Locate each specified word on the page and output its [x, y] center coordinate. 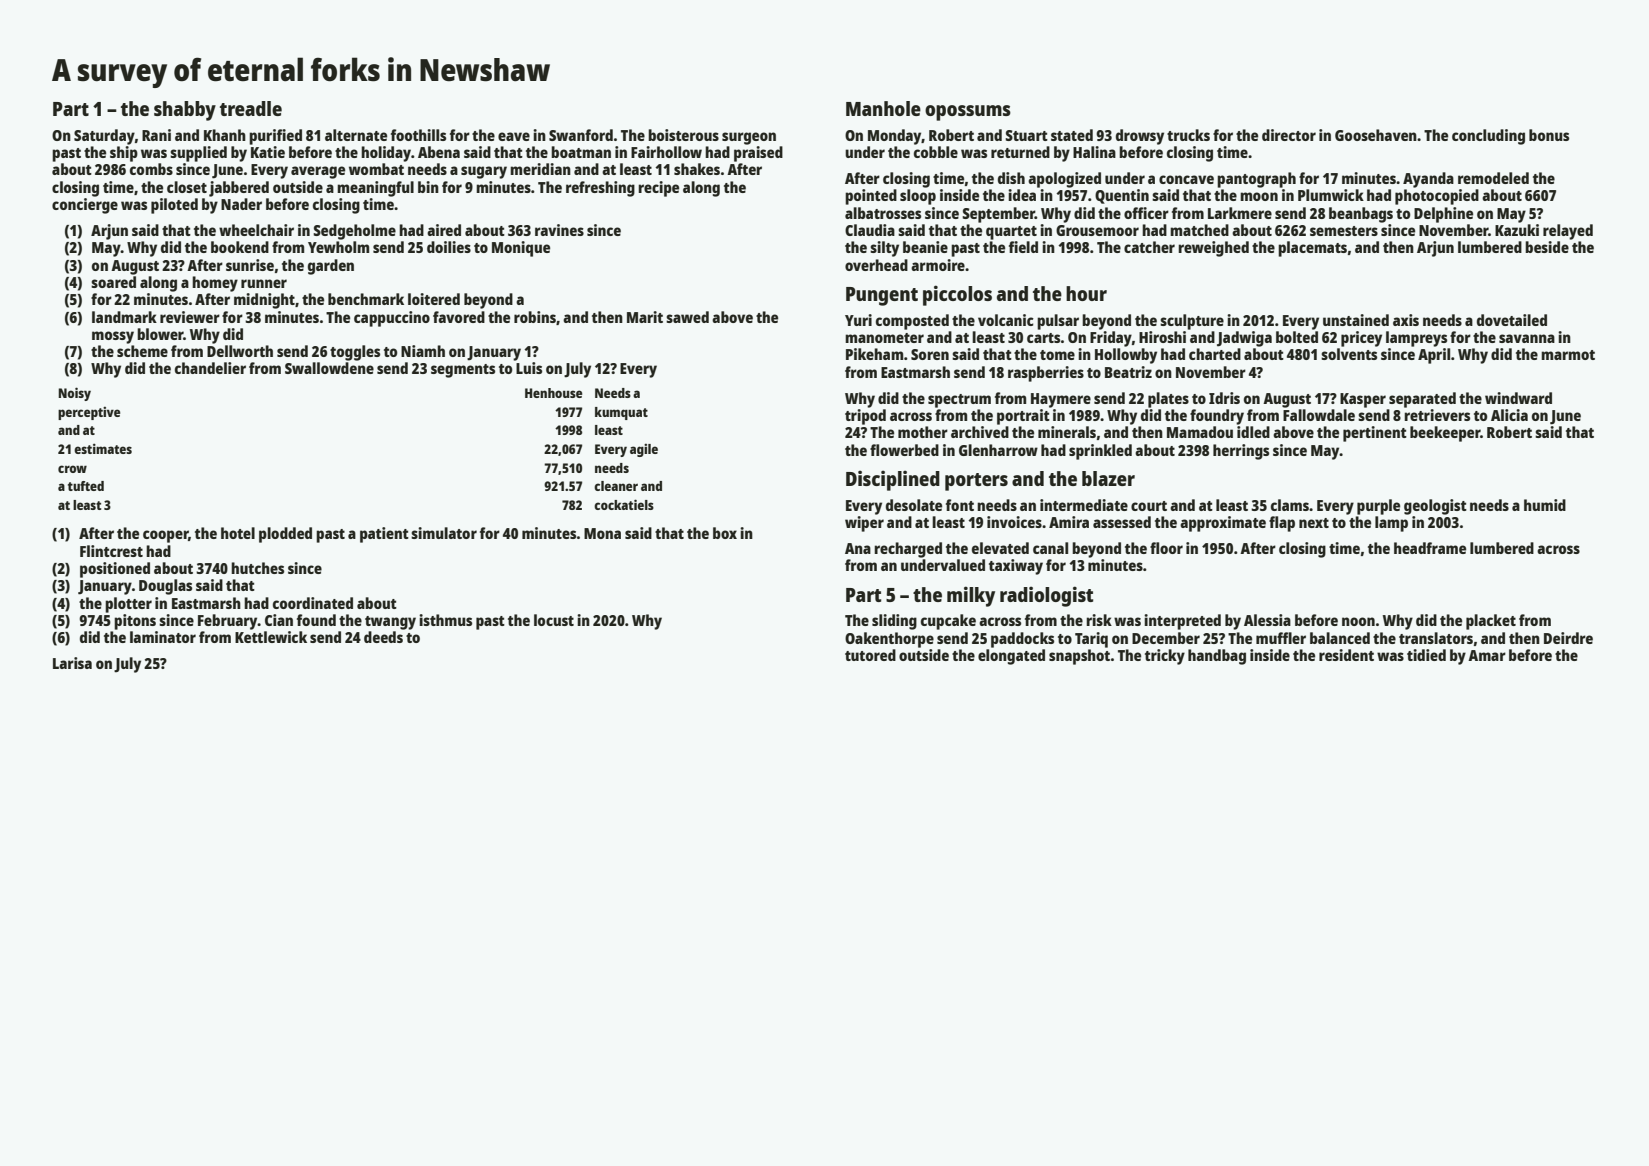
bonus [1549, 135]
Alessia [1267, 620]
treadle [251, 108]
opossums [968, 113]
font [960, 505]
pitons [135, 622]
